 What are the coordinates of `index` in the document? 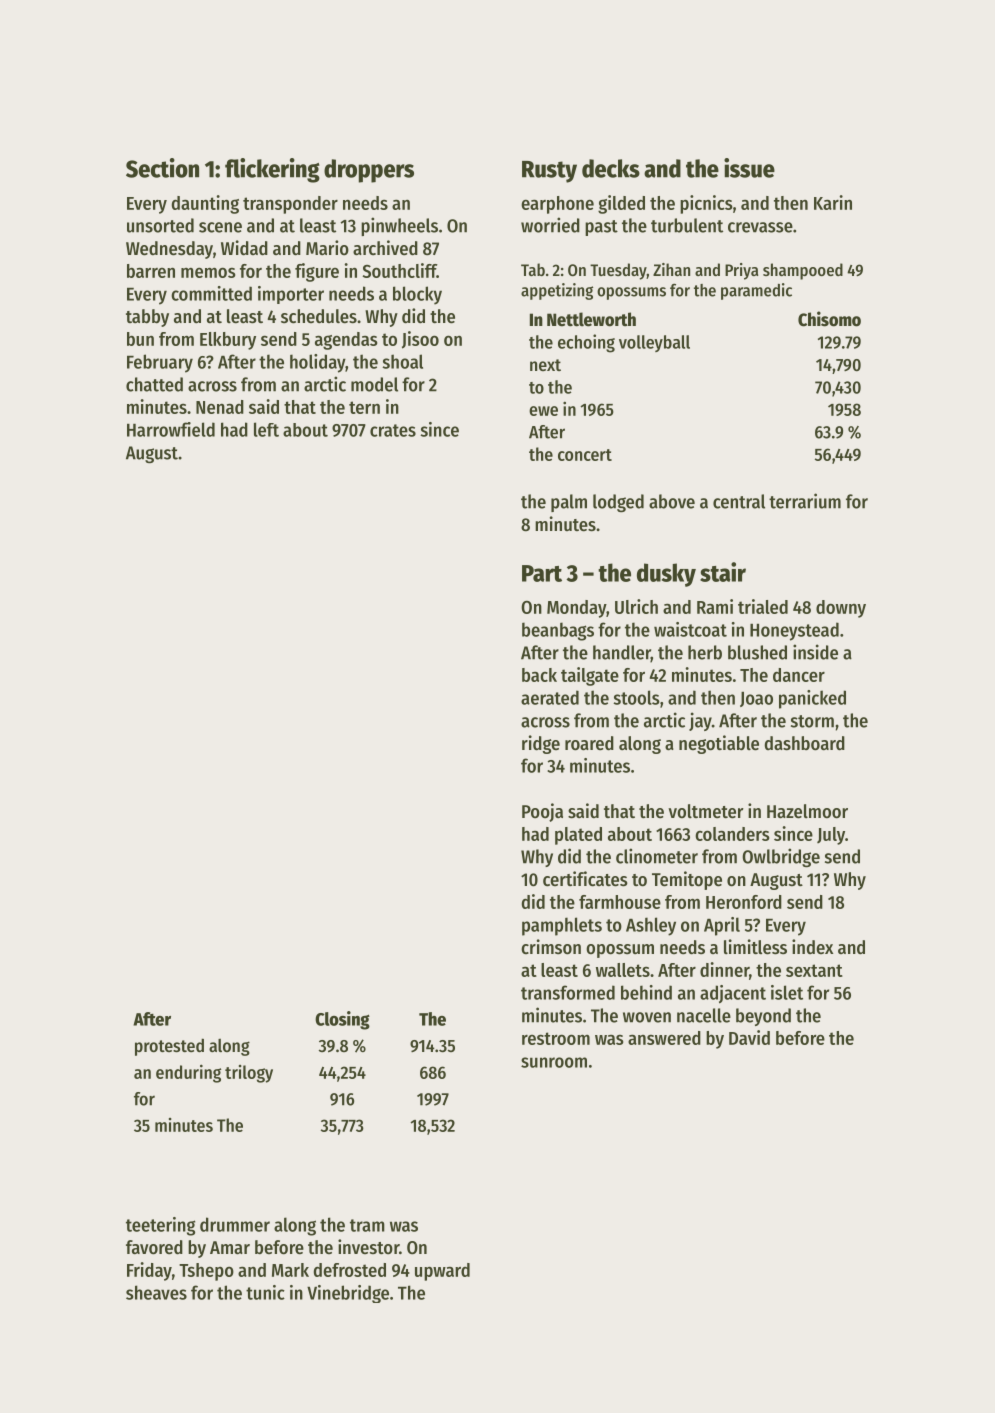 It's located at (812, 946).
